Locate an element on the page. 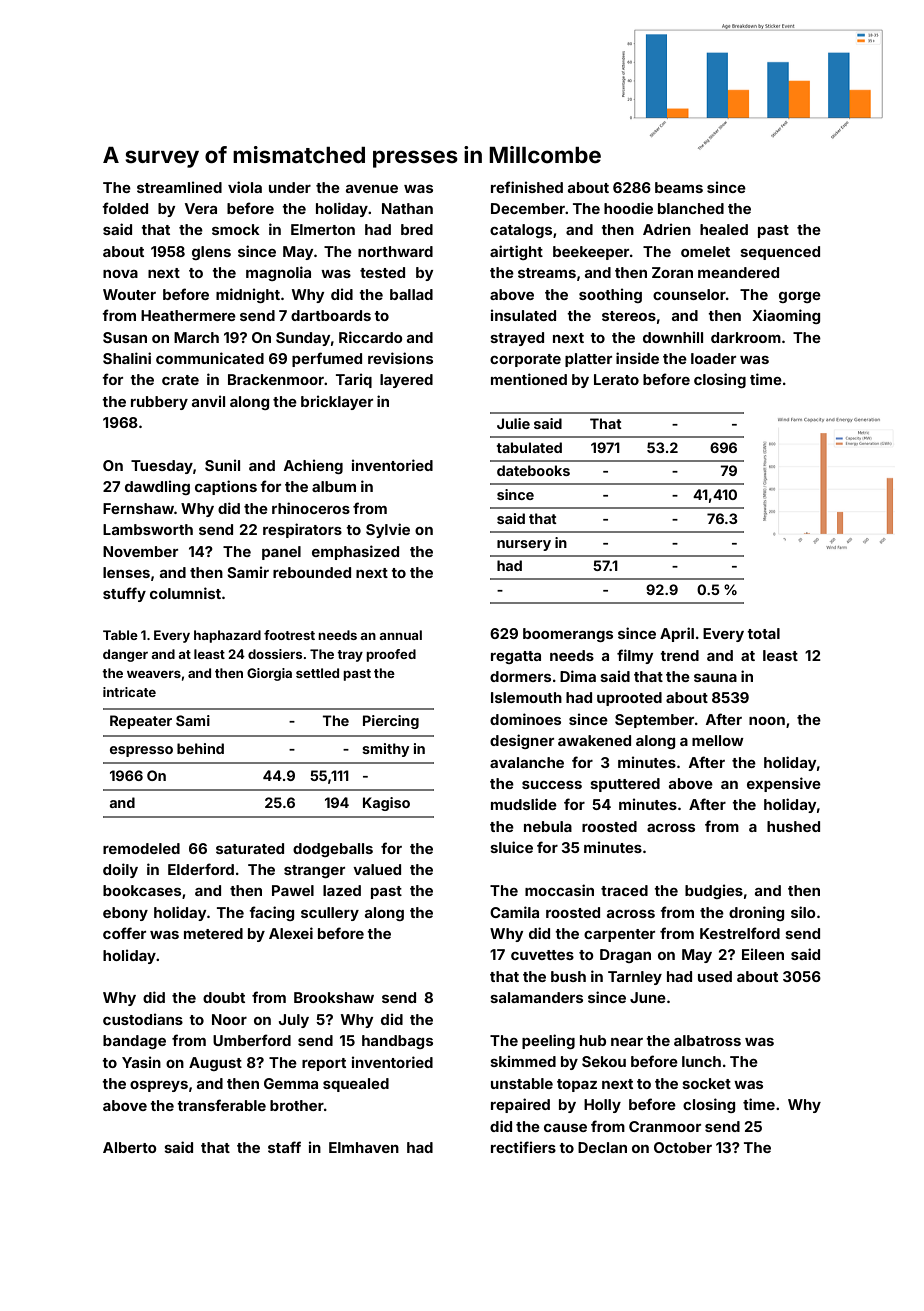  hoodie is located at coordinates (628, 208).
